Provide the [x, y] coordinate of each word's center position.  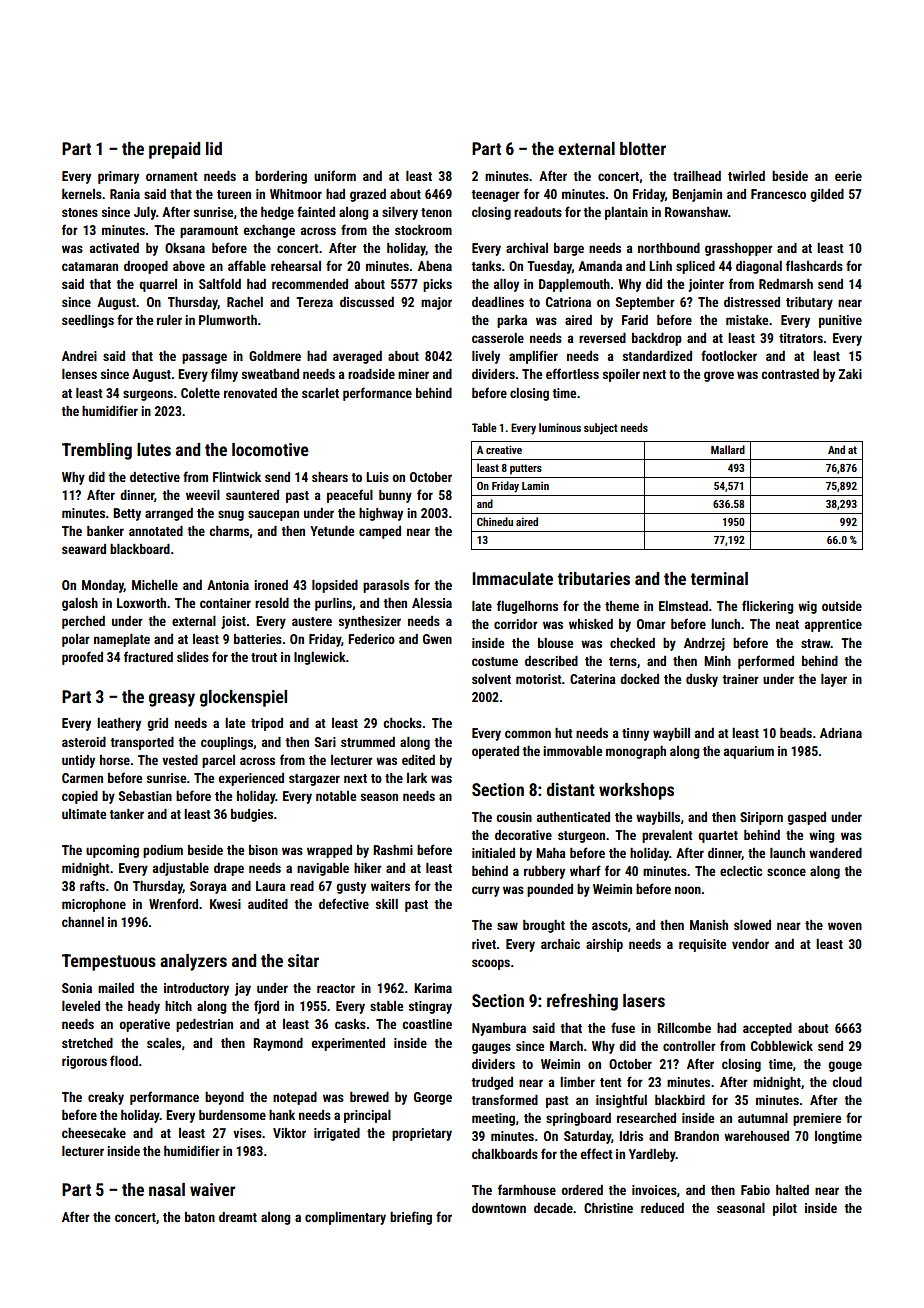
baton [200, 1217]
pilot [785, 1209]
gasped [806, 818]
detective [155, 477]
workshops [636, 791]
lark [417, 778]
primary [118, 177]
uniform [335, 175]
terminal [719, 578]
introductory [196, 989]
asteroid [84, 742]
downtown [499, 1208]
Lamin [535, 486]
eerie [848, 176]
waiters [390, 886]
